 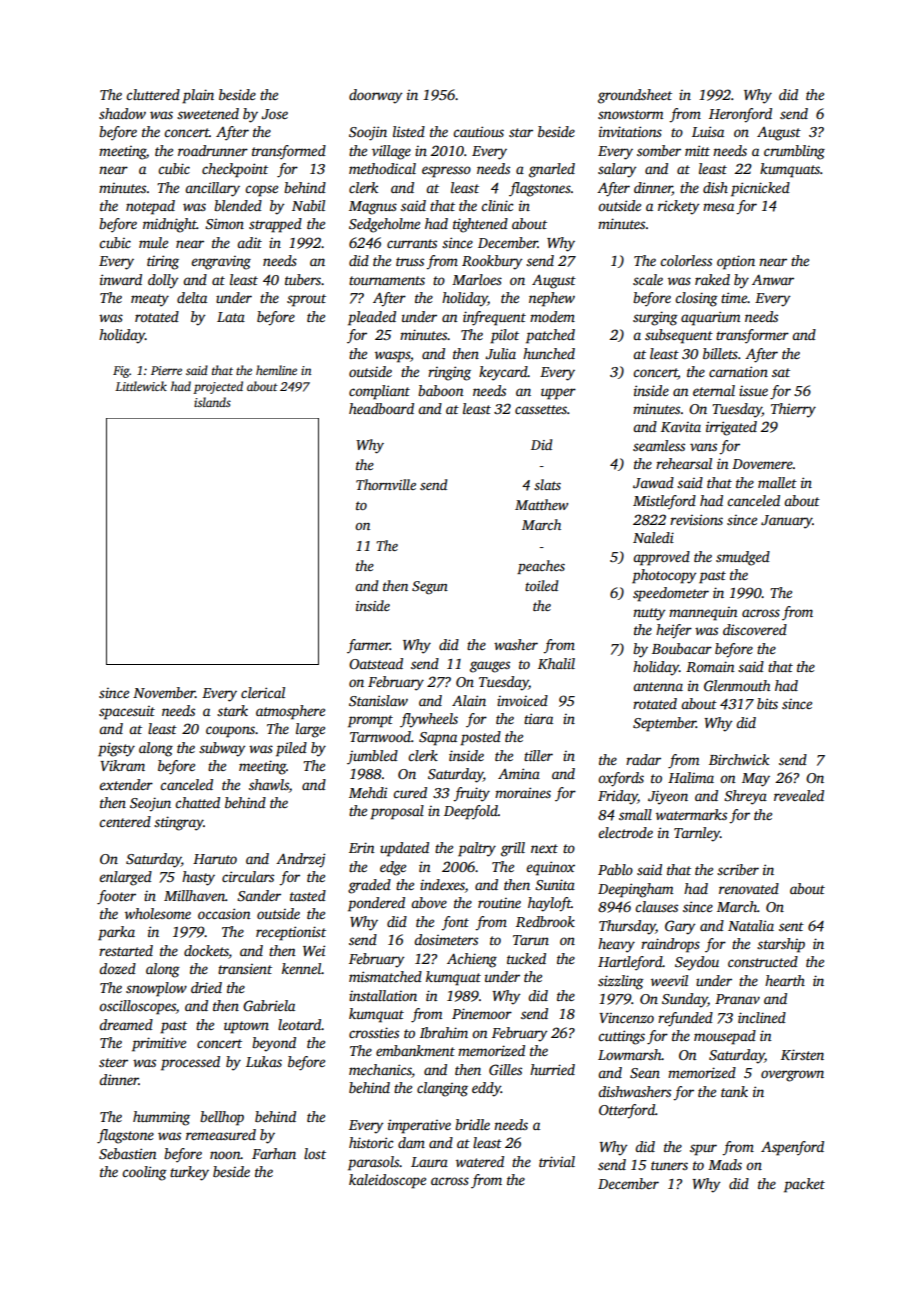 What do you see at coordinates (122, 113) in the page?
I see `shadow` at bounding box center [122, 113].
